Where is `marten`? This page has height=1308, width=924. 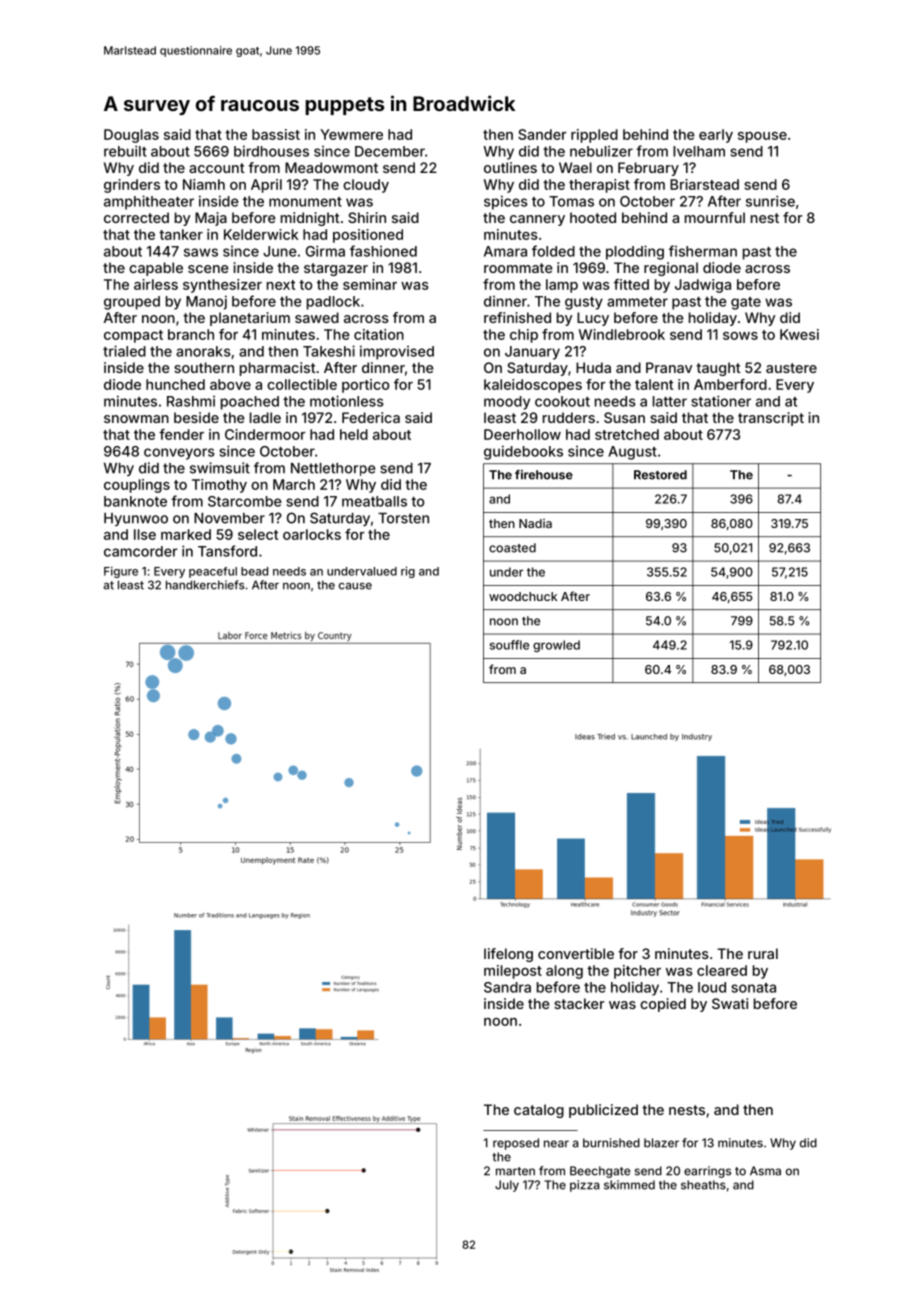
marten is located at coordinates (515, 1171).
